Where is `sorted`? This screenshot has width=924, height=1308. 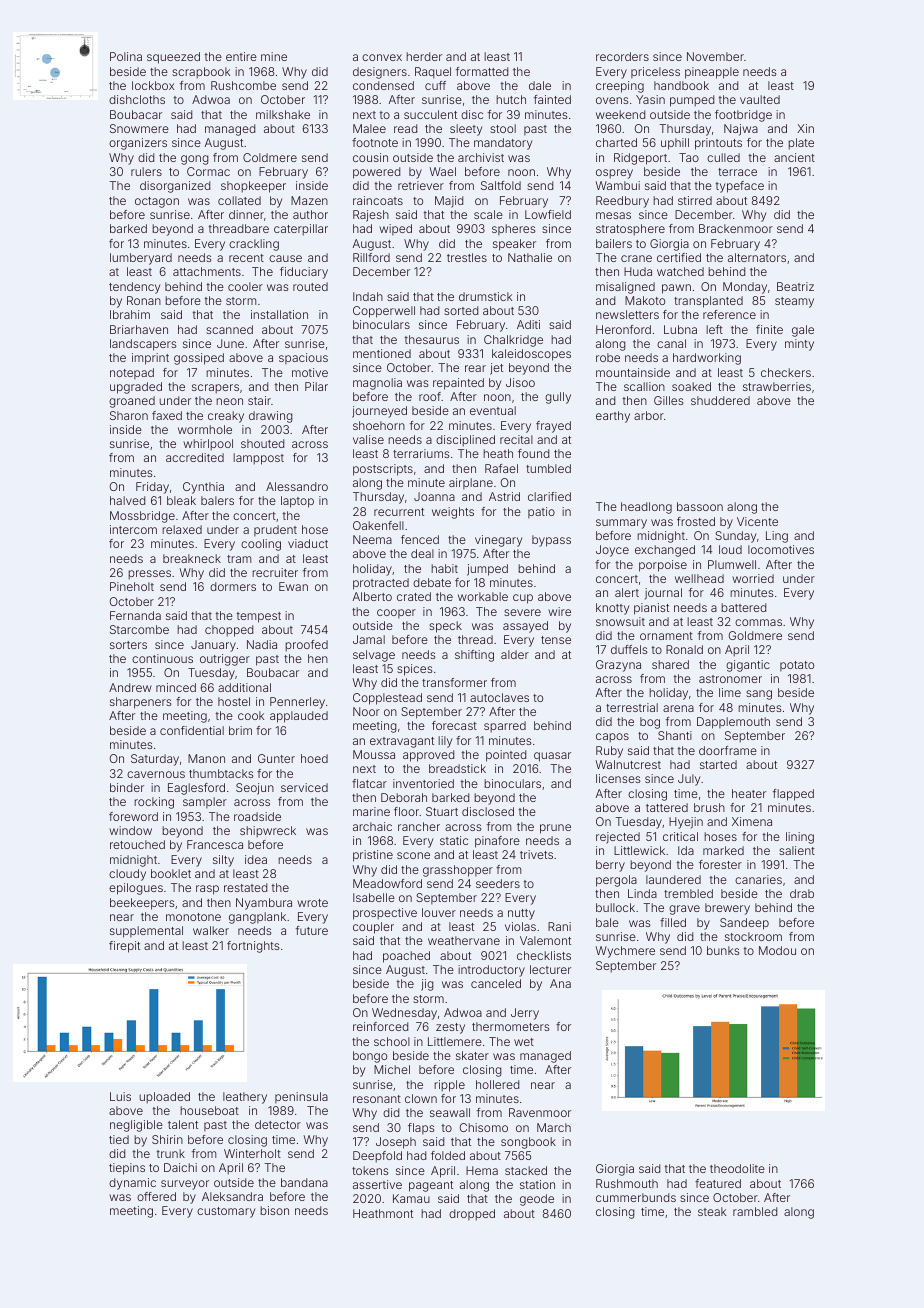 sorted is located at coordinates (461, 310).
